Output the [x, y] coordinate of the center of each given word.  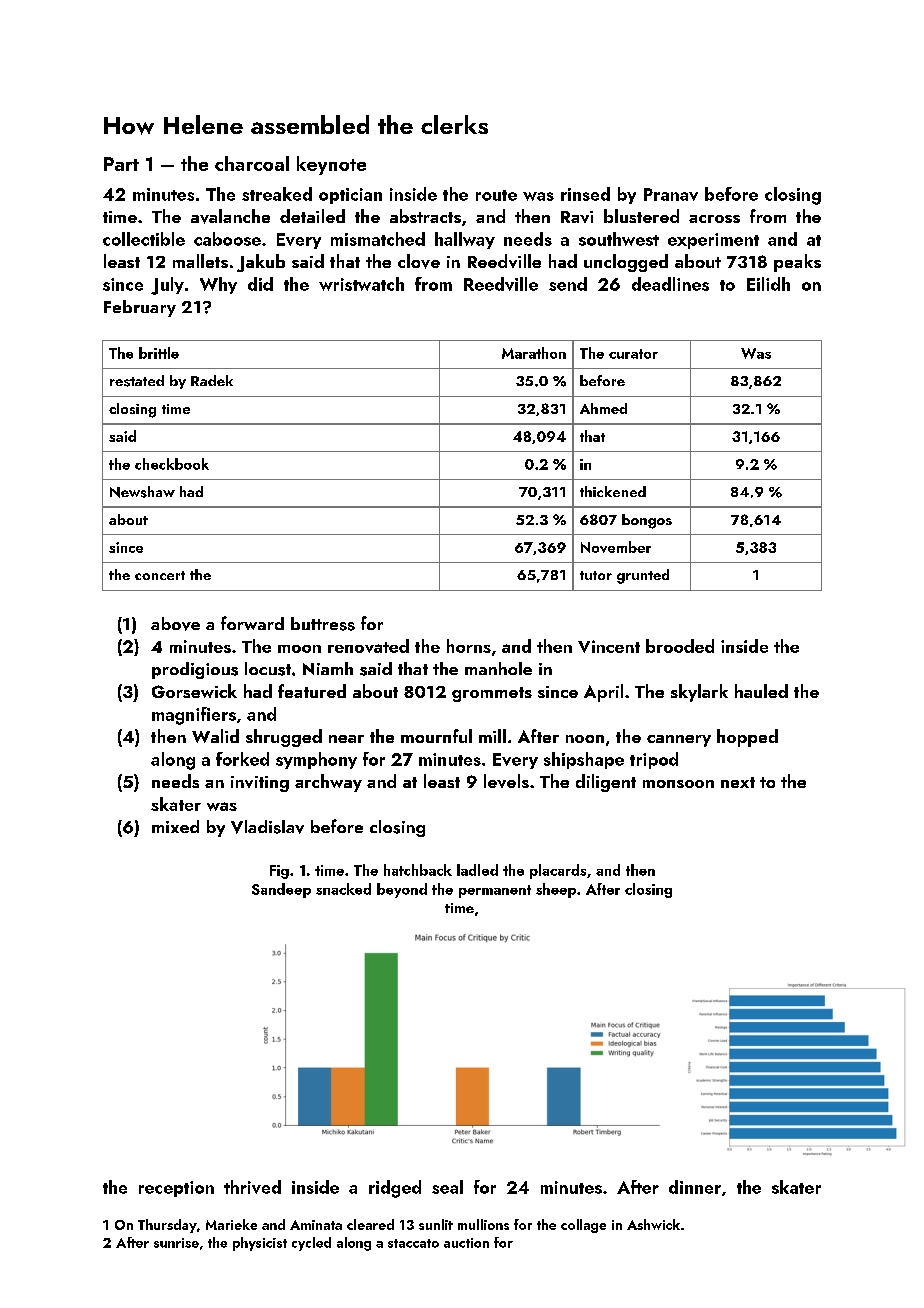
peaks [797, 263]
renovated [368, 646]
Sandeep [281, 890]
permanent [495, 891]
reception [176, 1189]
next [738, 782]
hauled [761, 691]
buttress [323, 624]
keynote [331, 165]
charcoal [252, 163]
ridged [395, 1189]
